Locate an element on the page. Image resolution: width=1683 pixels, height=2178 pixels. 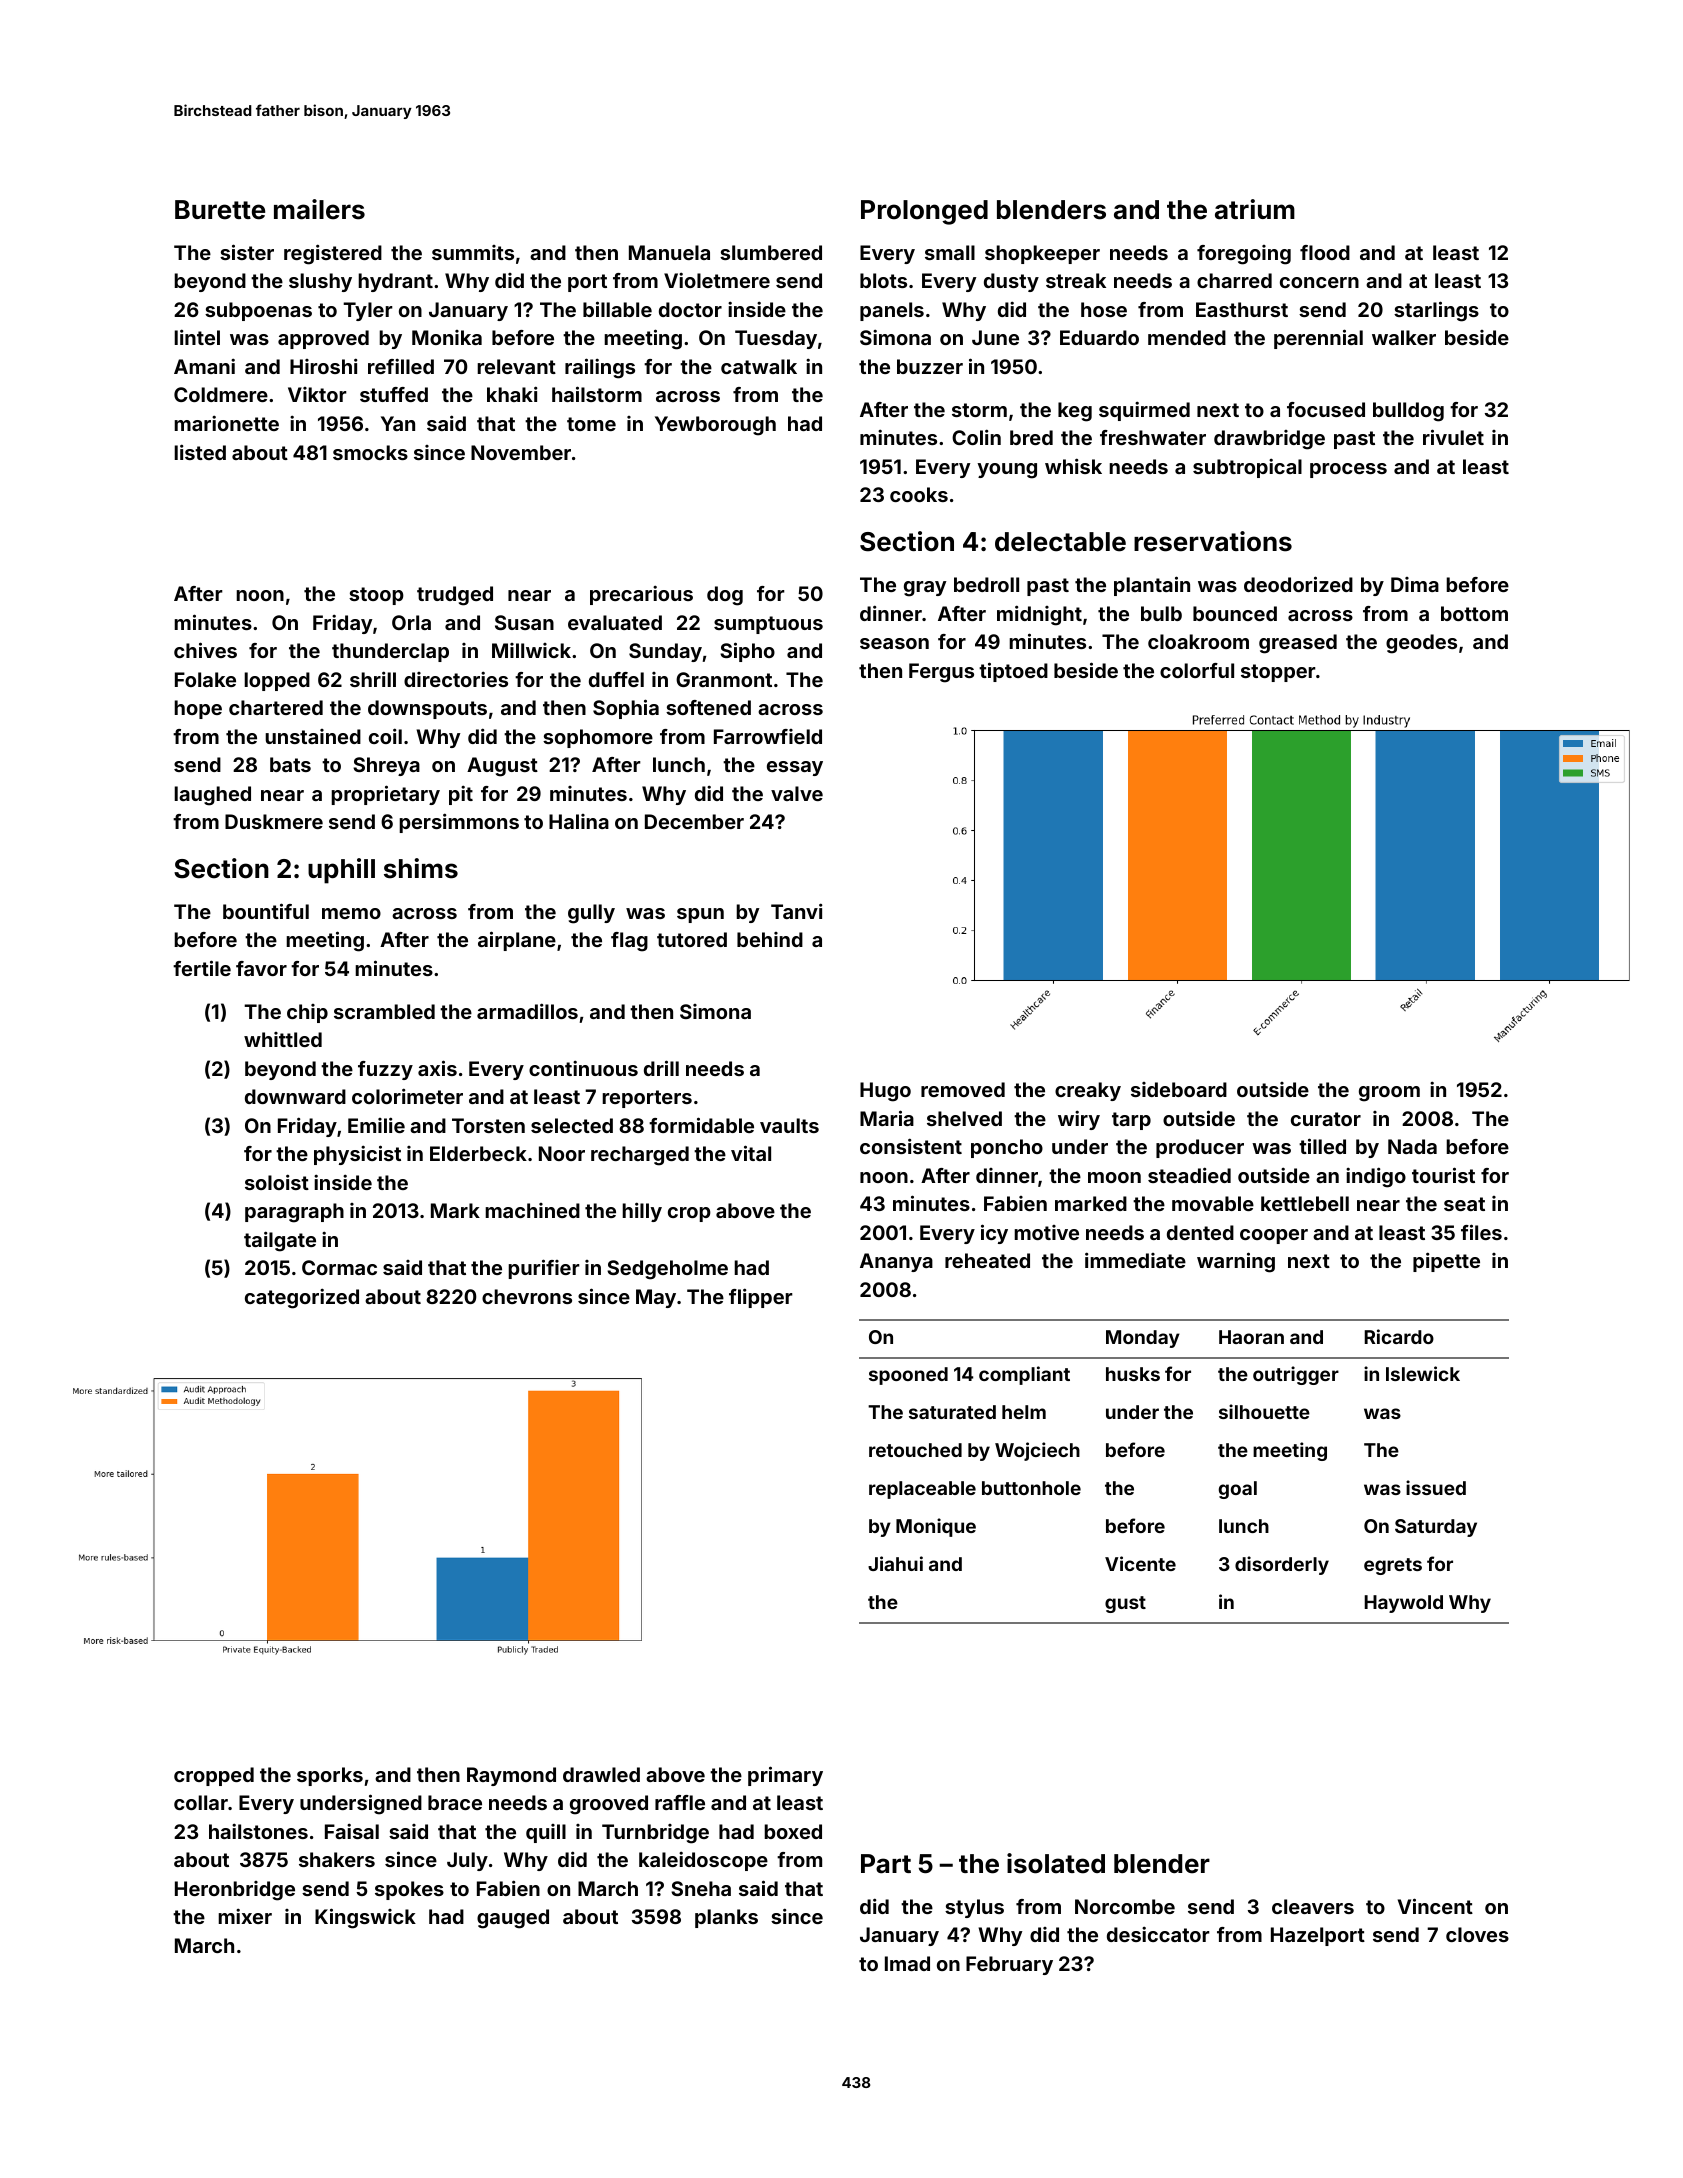
Jiahui is located at coordinates (895, 1563).
